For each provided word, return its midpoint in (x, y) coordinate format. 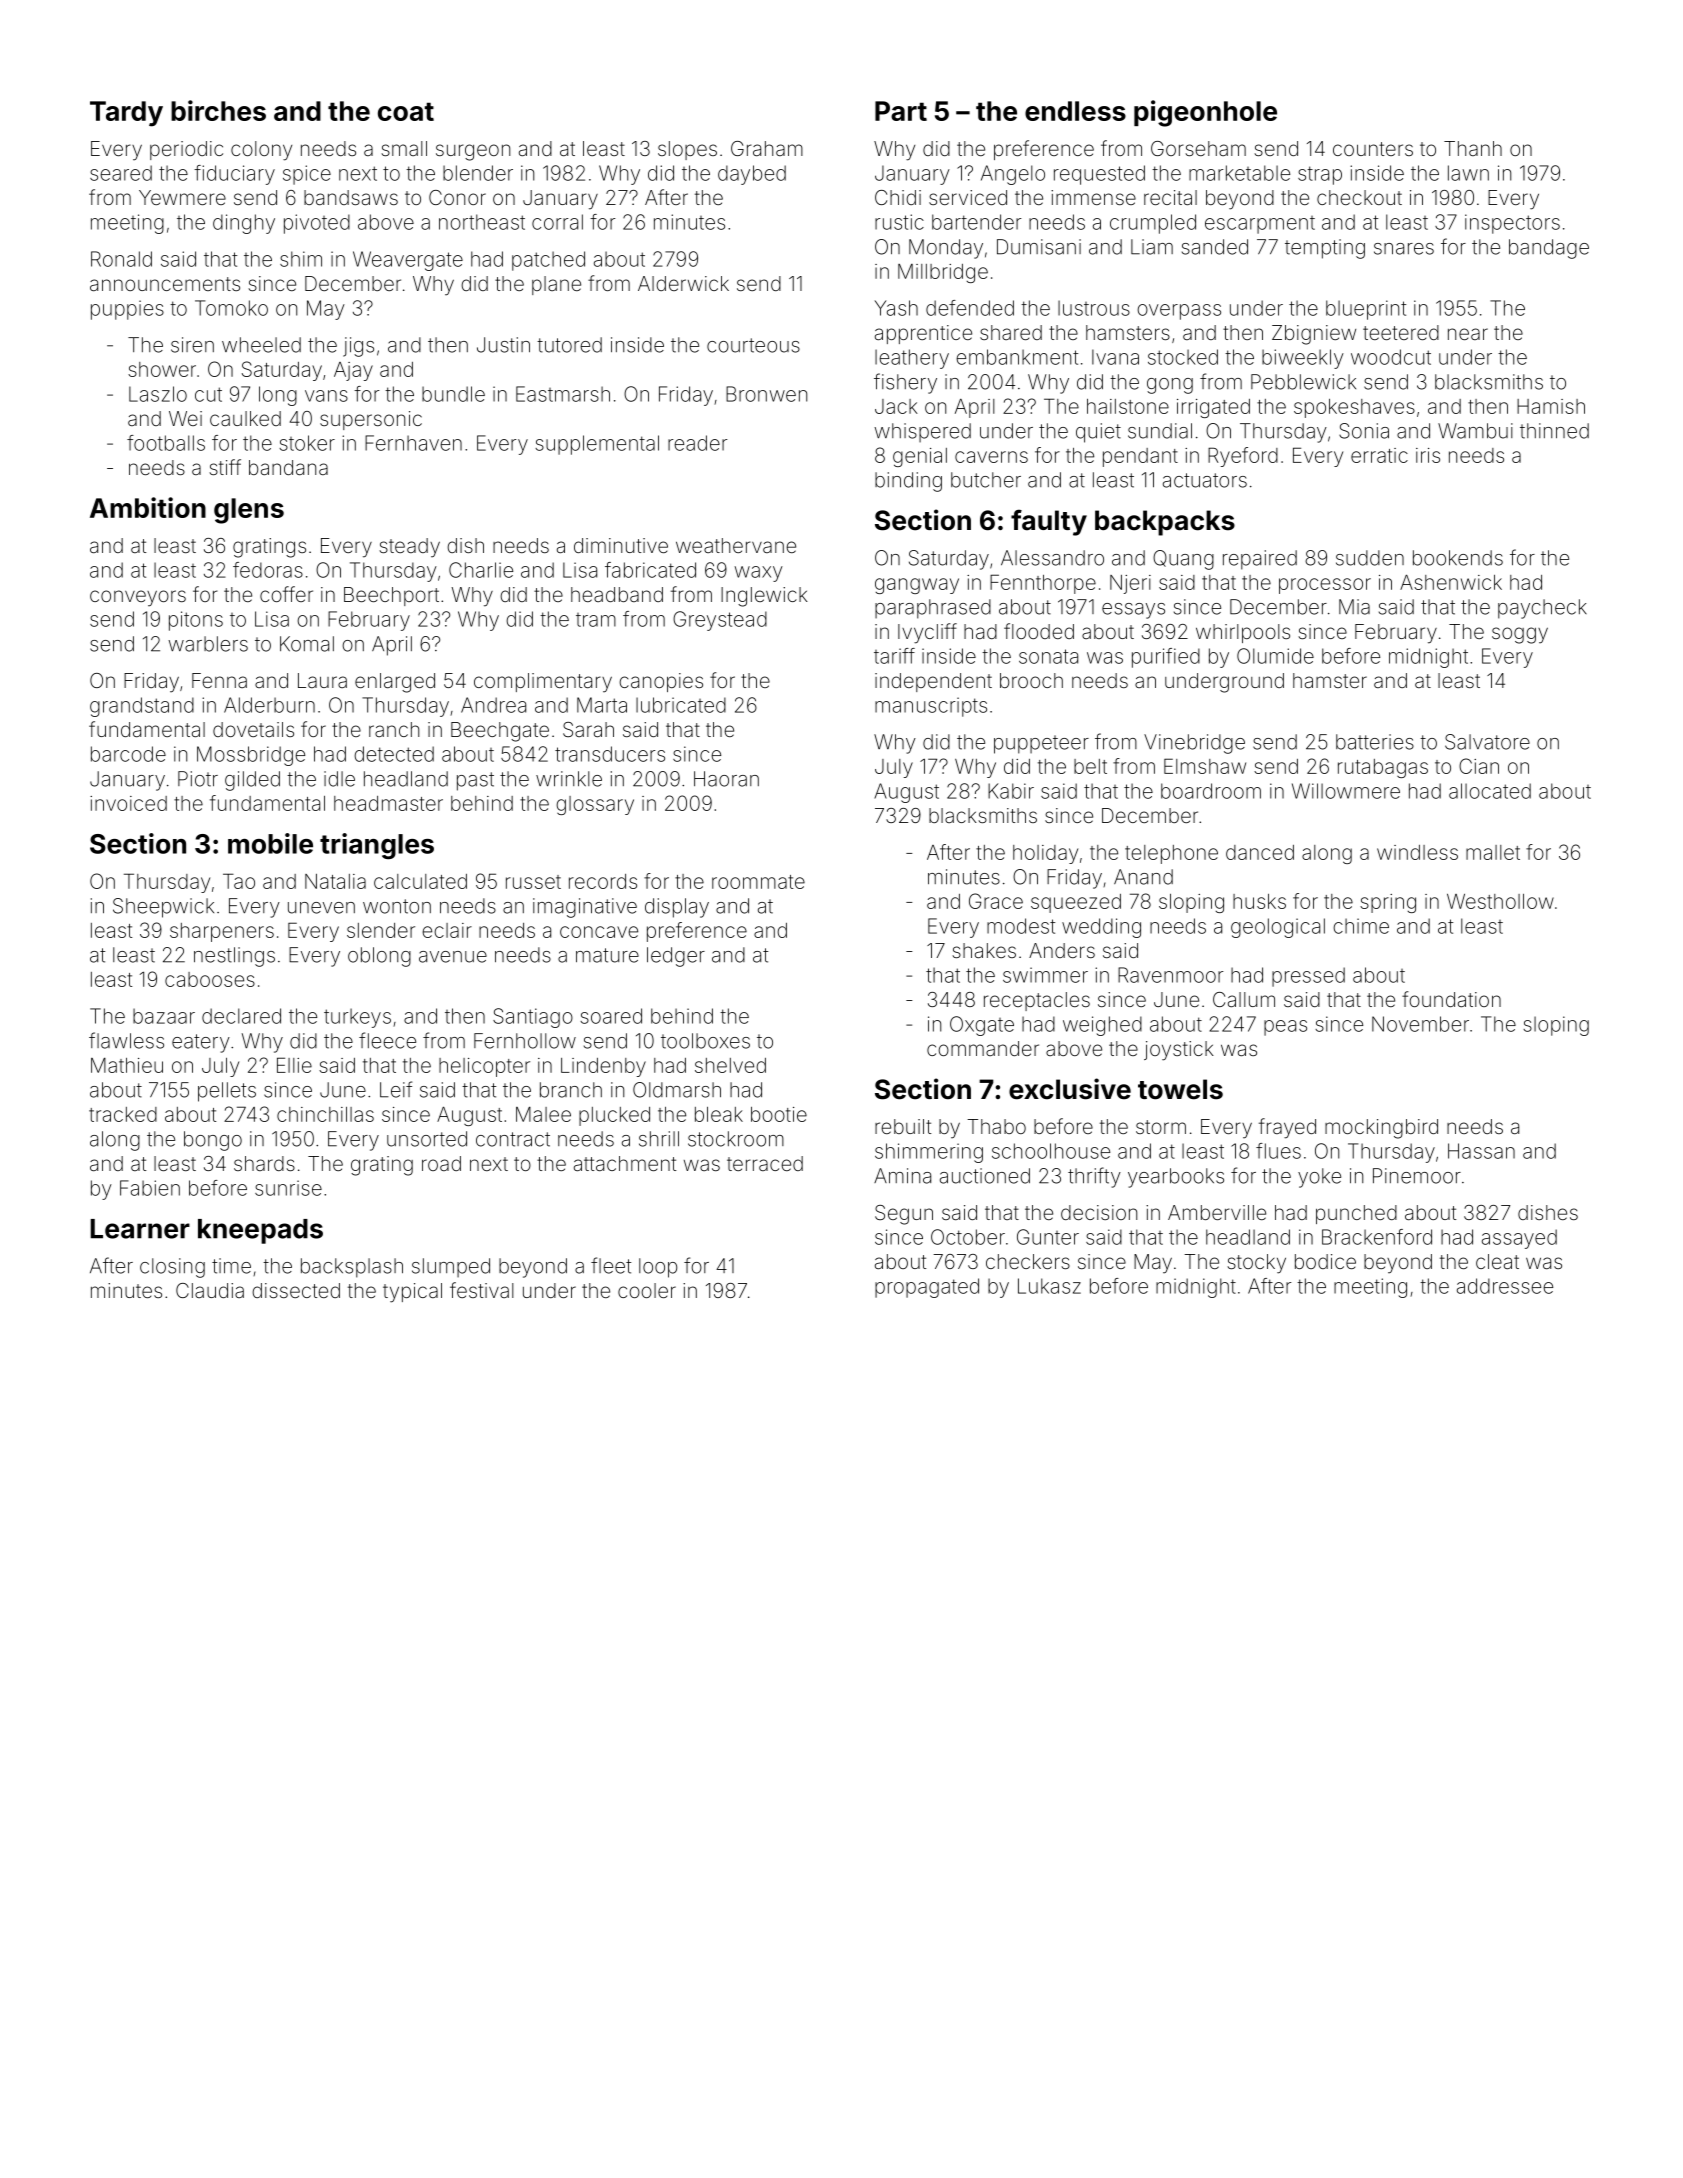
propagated (927, 1288)
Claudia (210, 1290)
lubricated (681, 705)
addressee (1505, 1286)
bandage (1549, 249)
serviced (968, 197)
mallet (1493, 852)
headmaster (388, 803)
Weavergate (408, 261)
